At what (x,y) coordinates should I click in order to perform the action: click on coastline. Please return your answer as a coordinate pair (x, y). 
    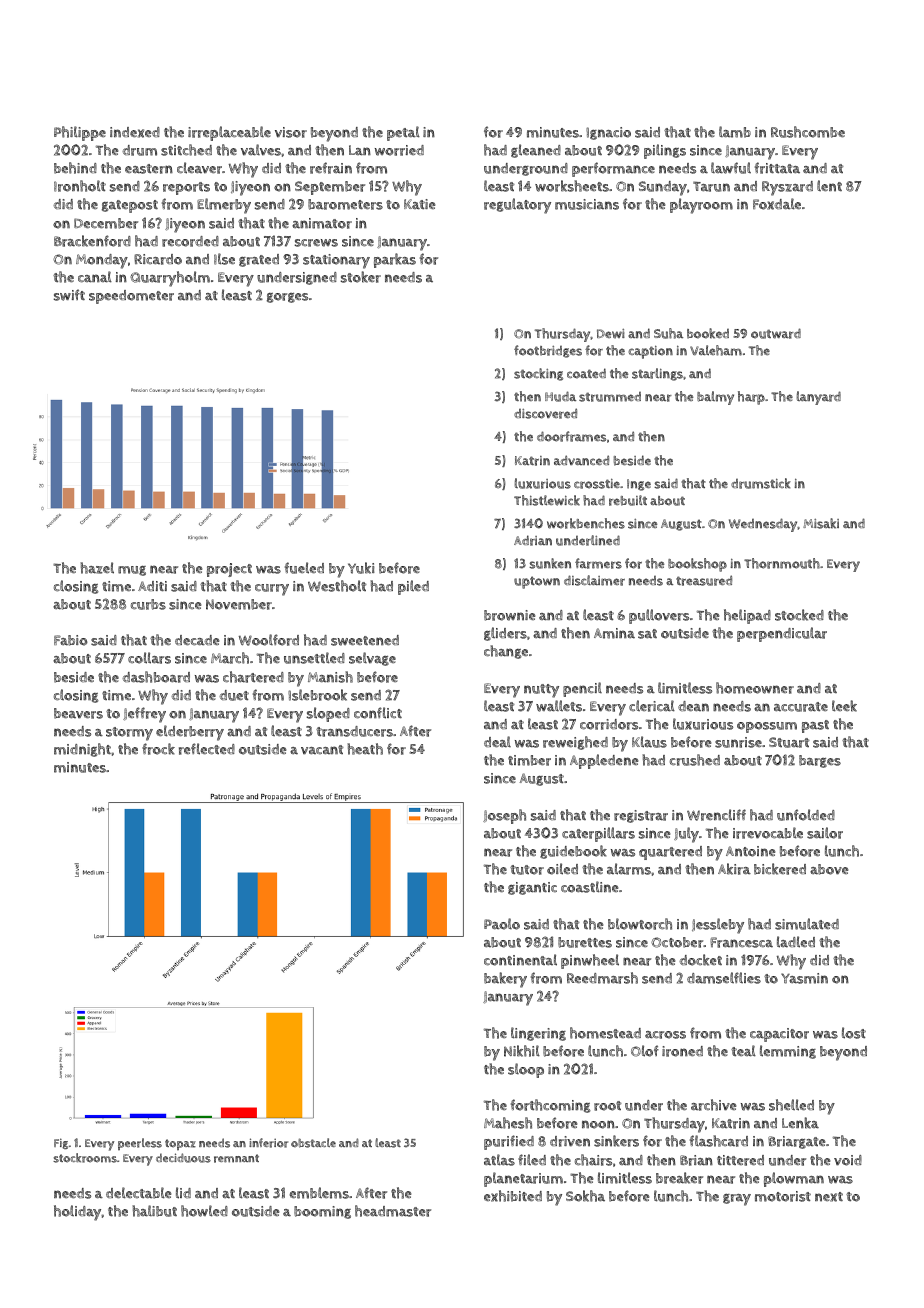
    Looking at the image, I should click on (589, 887).
